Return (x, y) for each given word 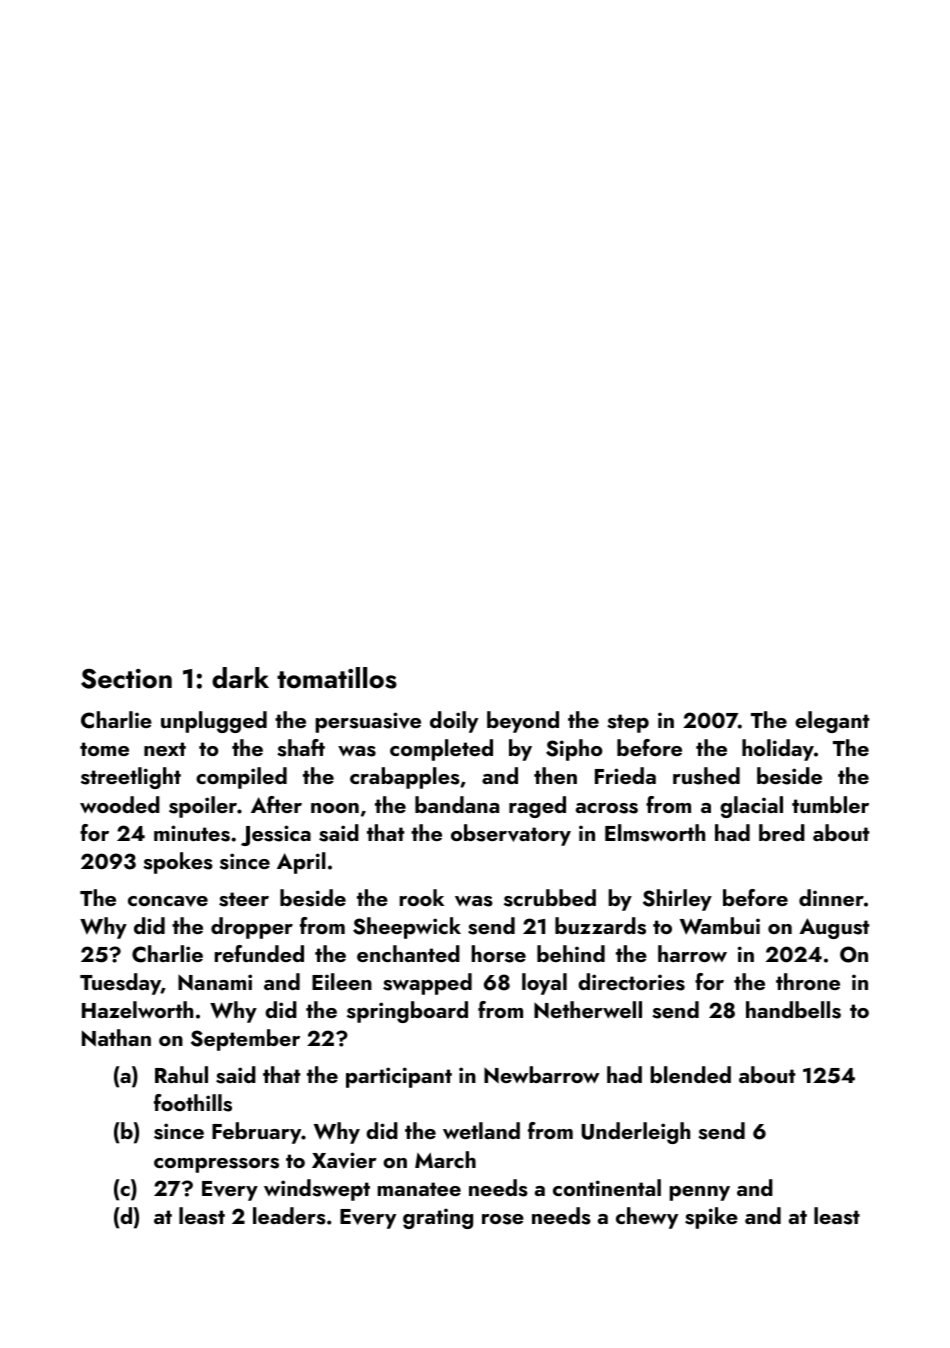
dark (240, 678)
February (257, 1133)
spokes (178, 863)
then (555, 775)
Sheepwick (407, 928)
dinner (831, 897)
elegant (832, 722)
